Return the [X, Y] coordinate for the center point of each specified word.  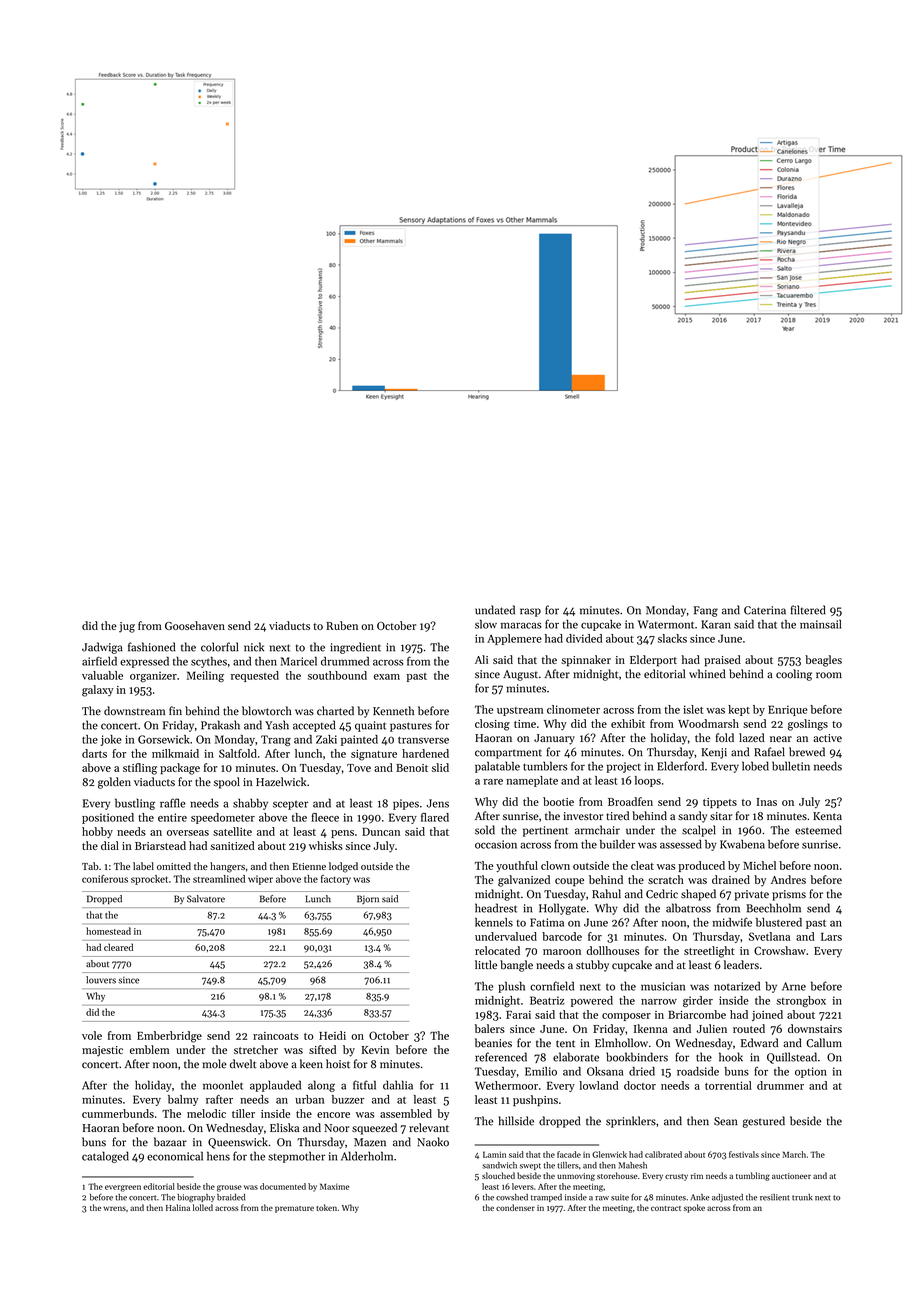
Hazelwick [281, 781]
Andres [788, 879]
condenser [515, 1207]
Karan [716, 624]
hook [731, 1057]
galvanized [524, 881]
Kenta [827, 816]
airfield [99, 661]
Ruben [342, 625]
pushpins [535, 1100]
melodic [206, 1113]
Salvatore [206, 899]
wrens [114, 1208]
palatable [497, 767]
